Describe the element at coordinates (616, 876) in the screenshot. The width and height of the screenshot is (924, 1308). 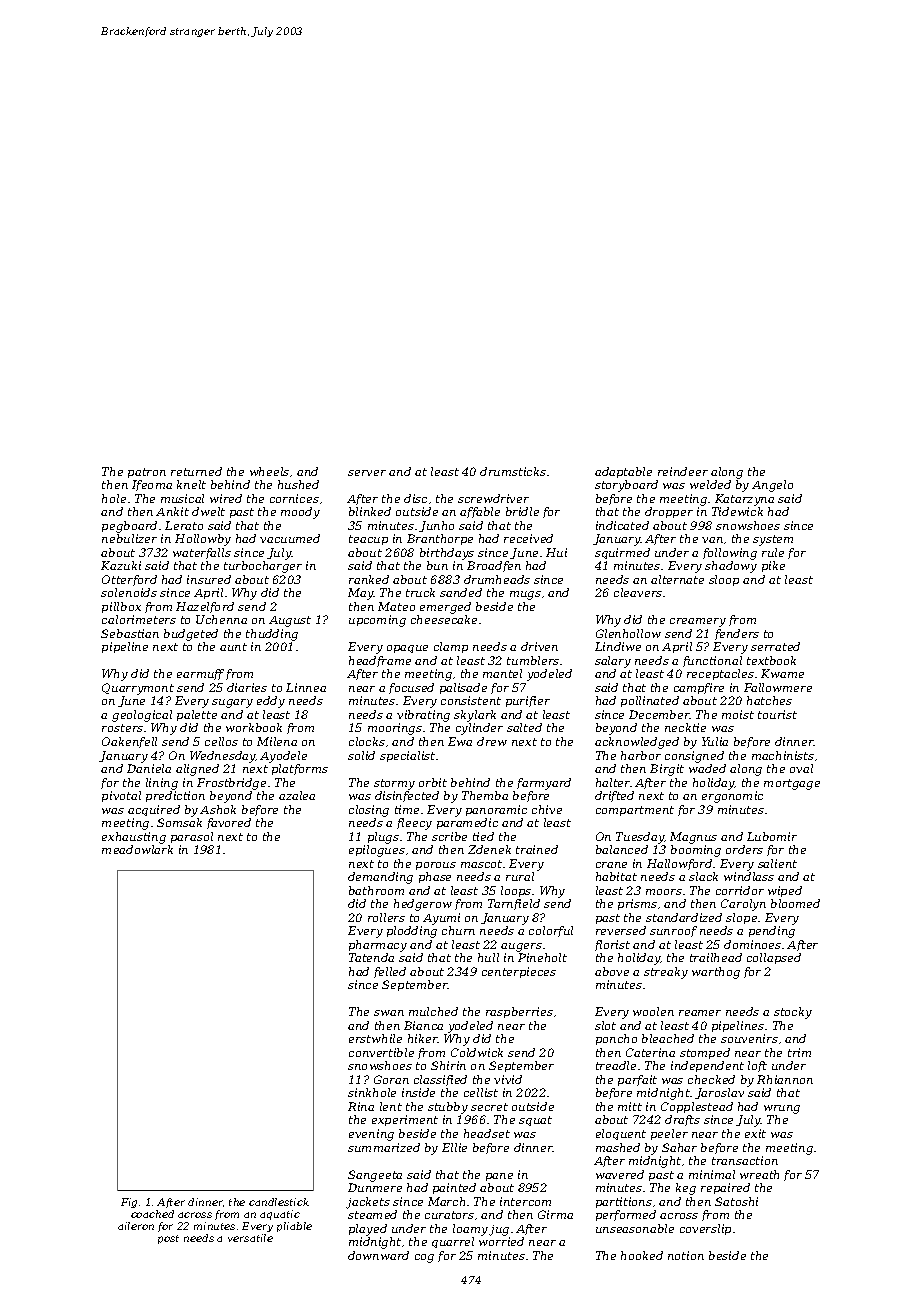
I see `habitat` at that location.
